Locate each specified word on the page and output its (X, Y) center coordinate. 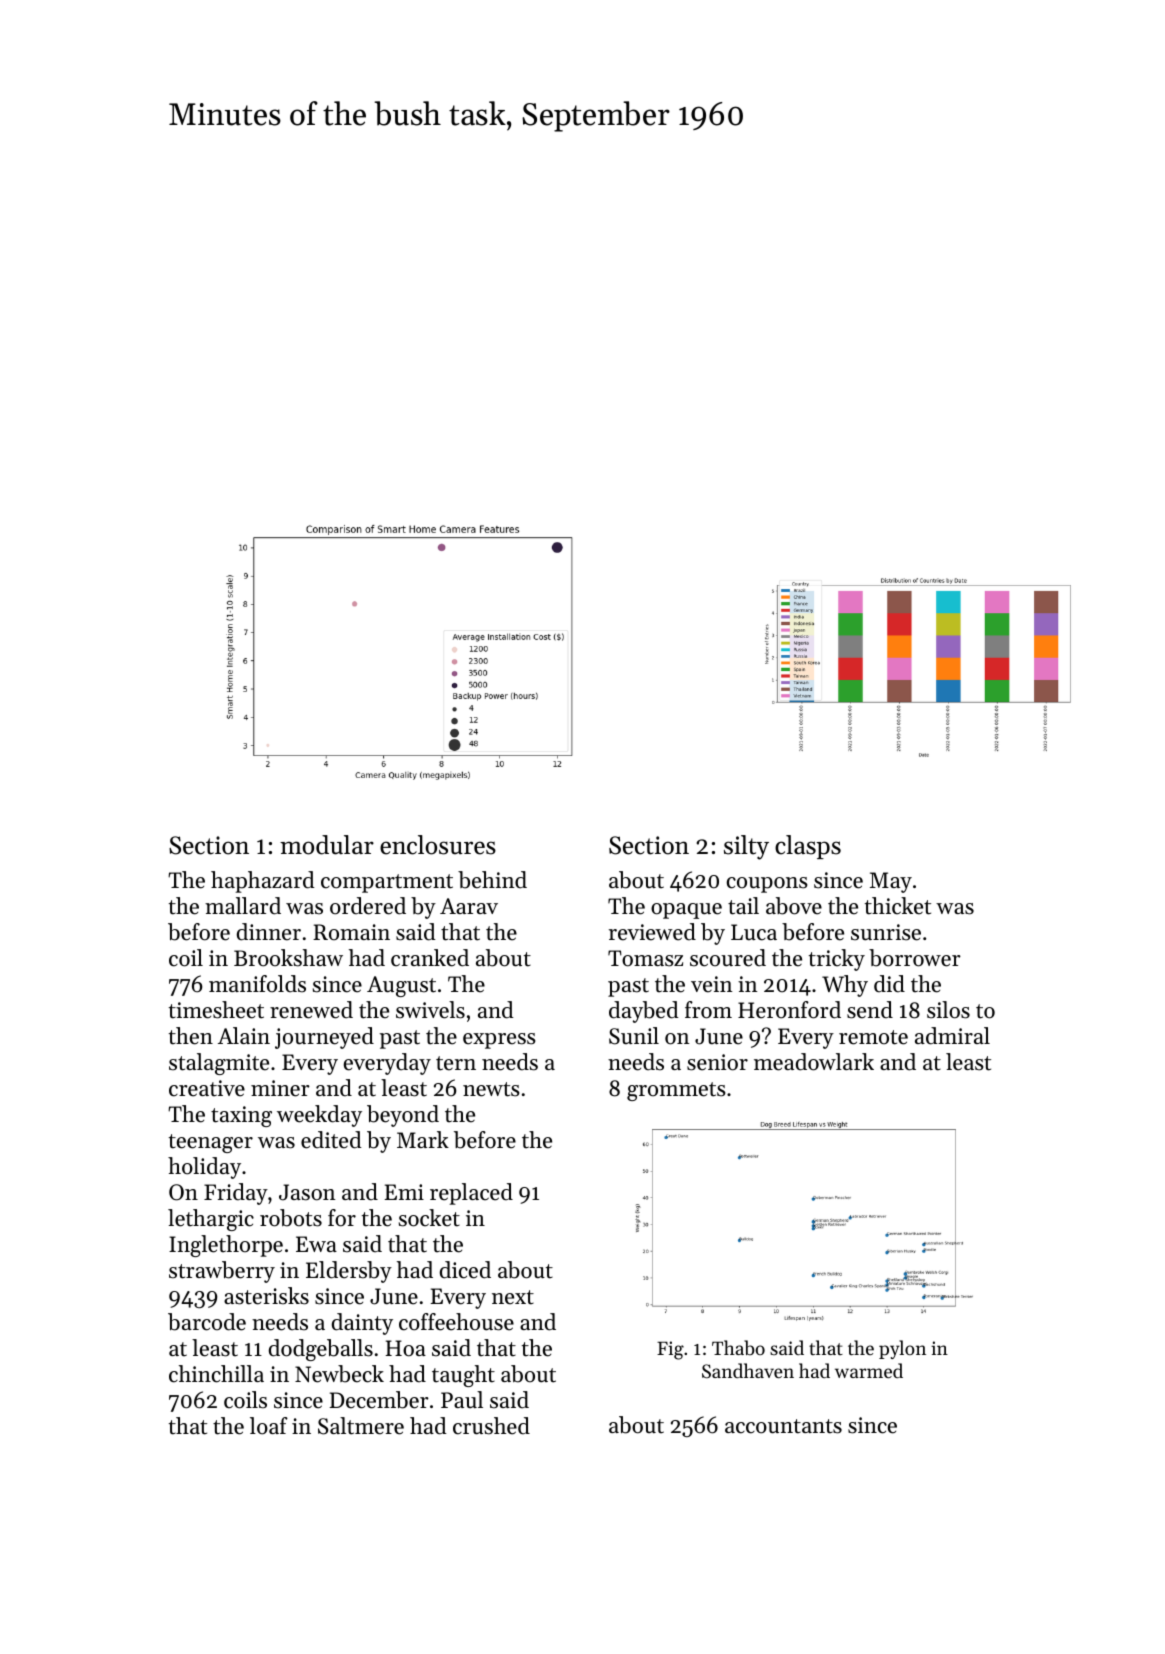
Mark (423, 1139)
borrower (915, 958)
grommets (676, 1091)
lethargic (211, 1220)
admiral (952, 1036)
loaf (269, 1426)
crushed (491, 1426)
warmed (869, 1370)
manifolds (257, 984)
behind (492, 880)
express (499, 1041)
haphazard (263, 882)
